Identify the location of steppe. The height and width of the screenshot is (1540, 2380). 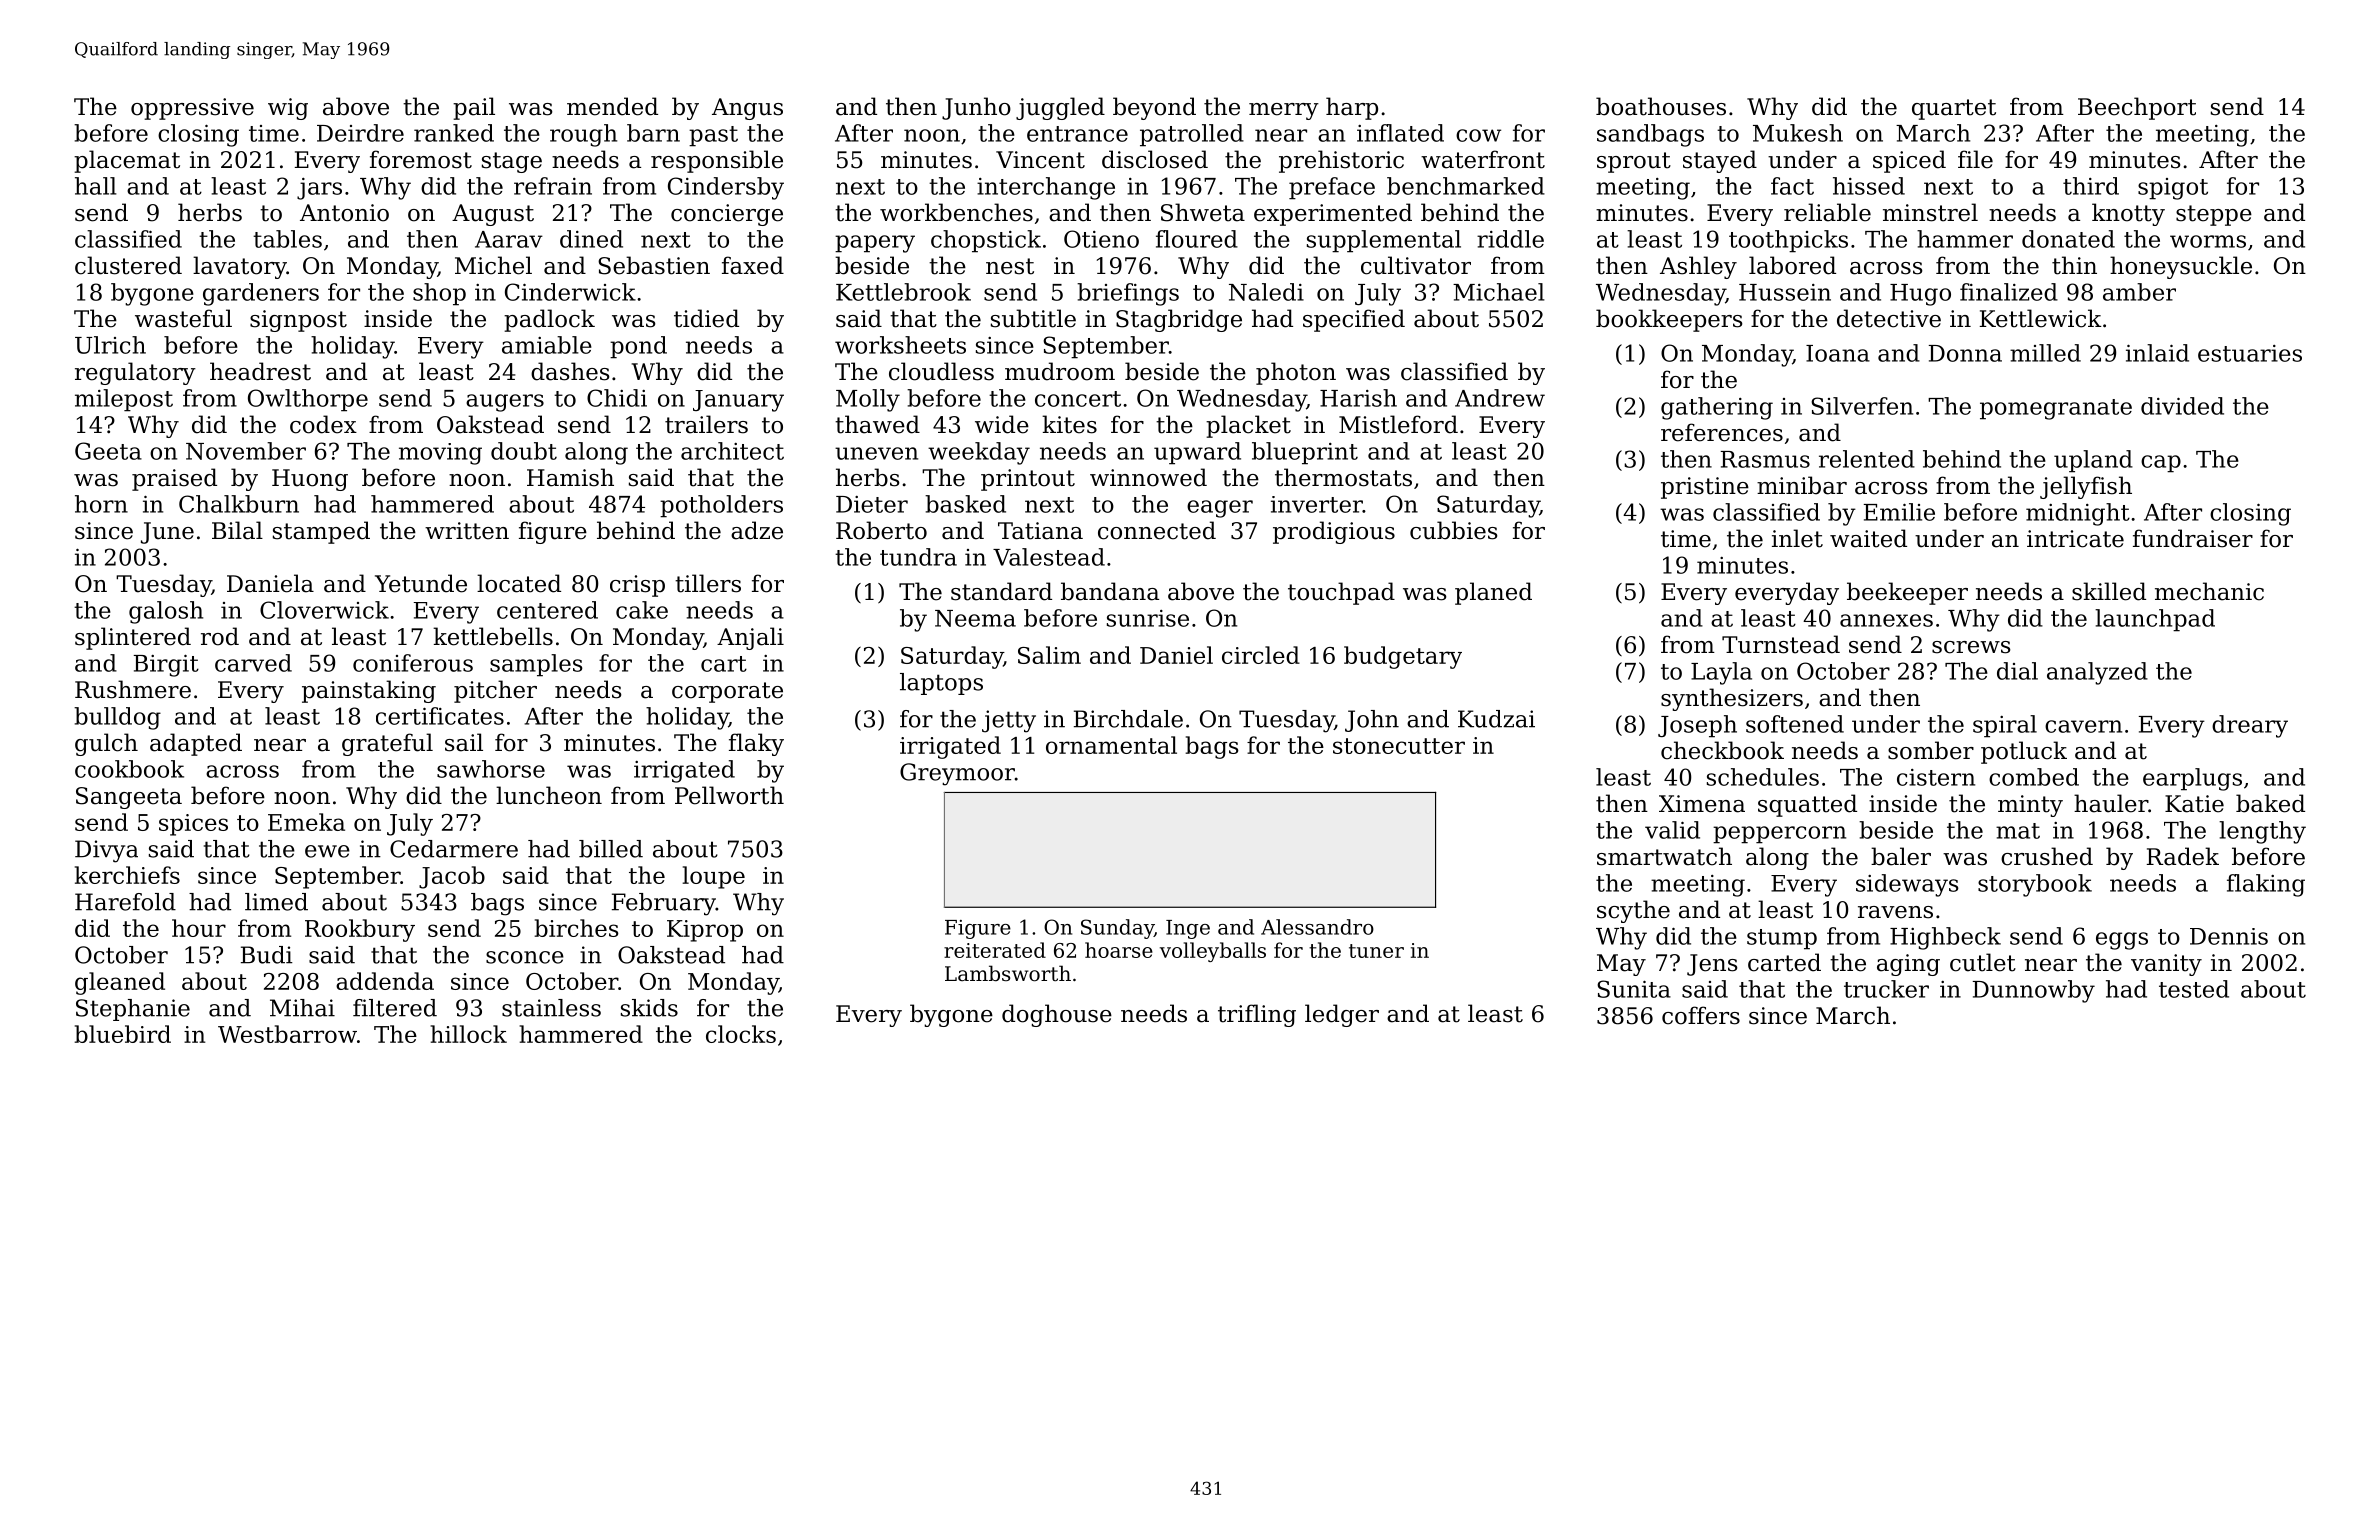
(2214, 215).
